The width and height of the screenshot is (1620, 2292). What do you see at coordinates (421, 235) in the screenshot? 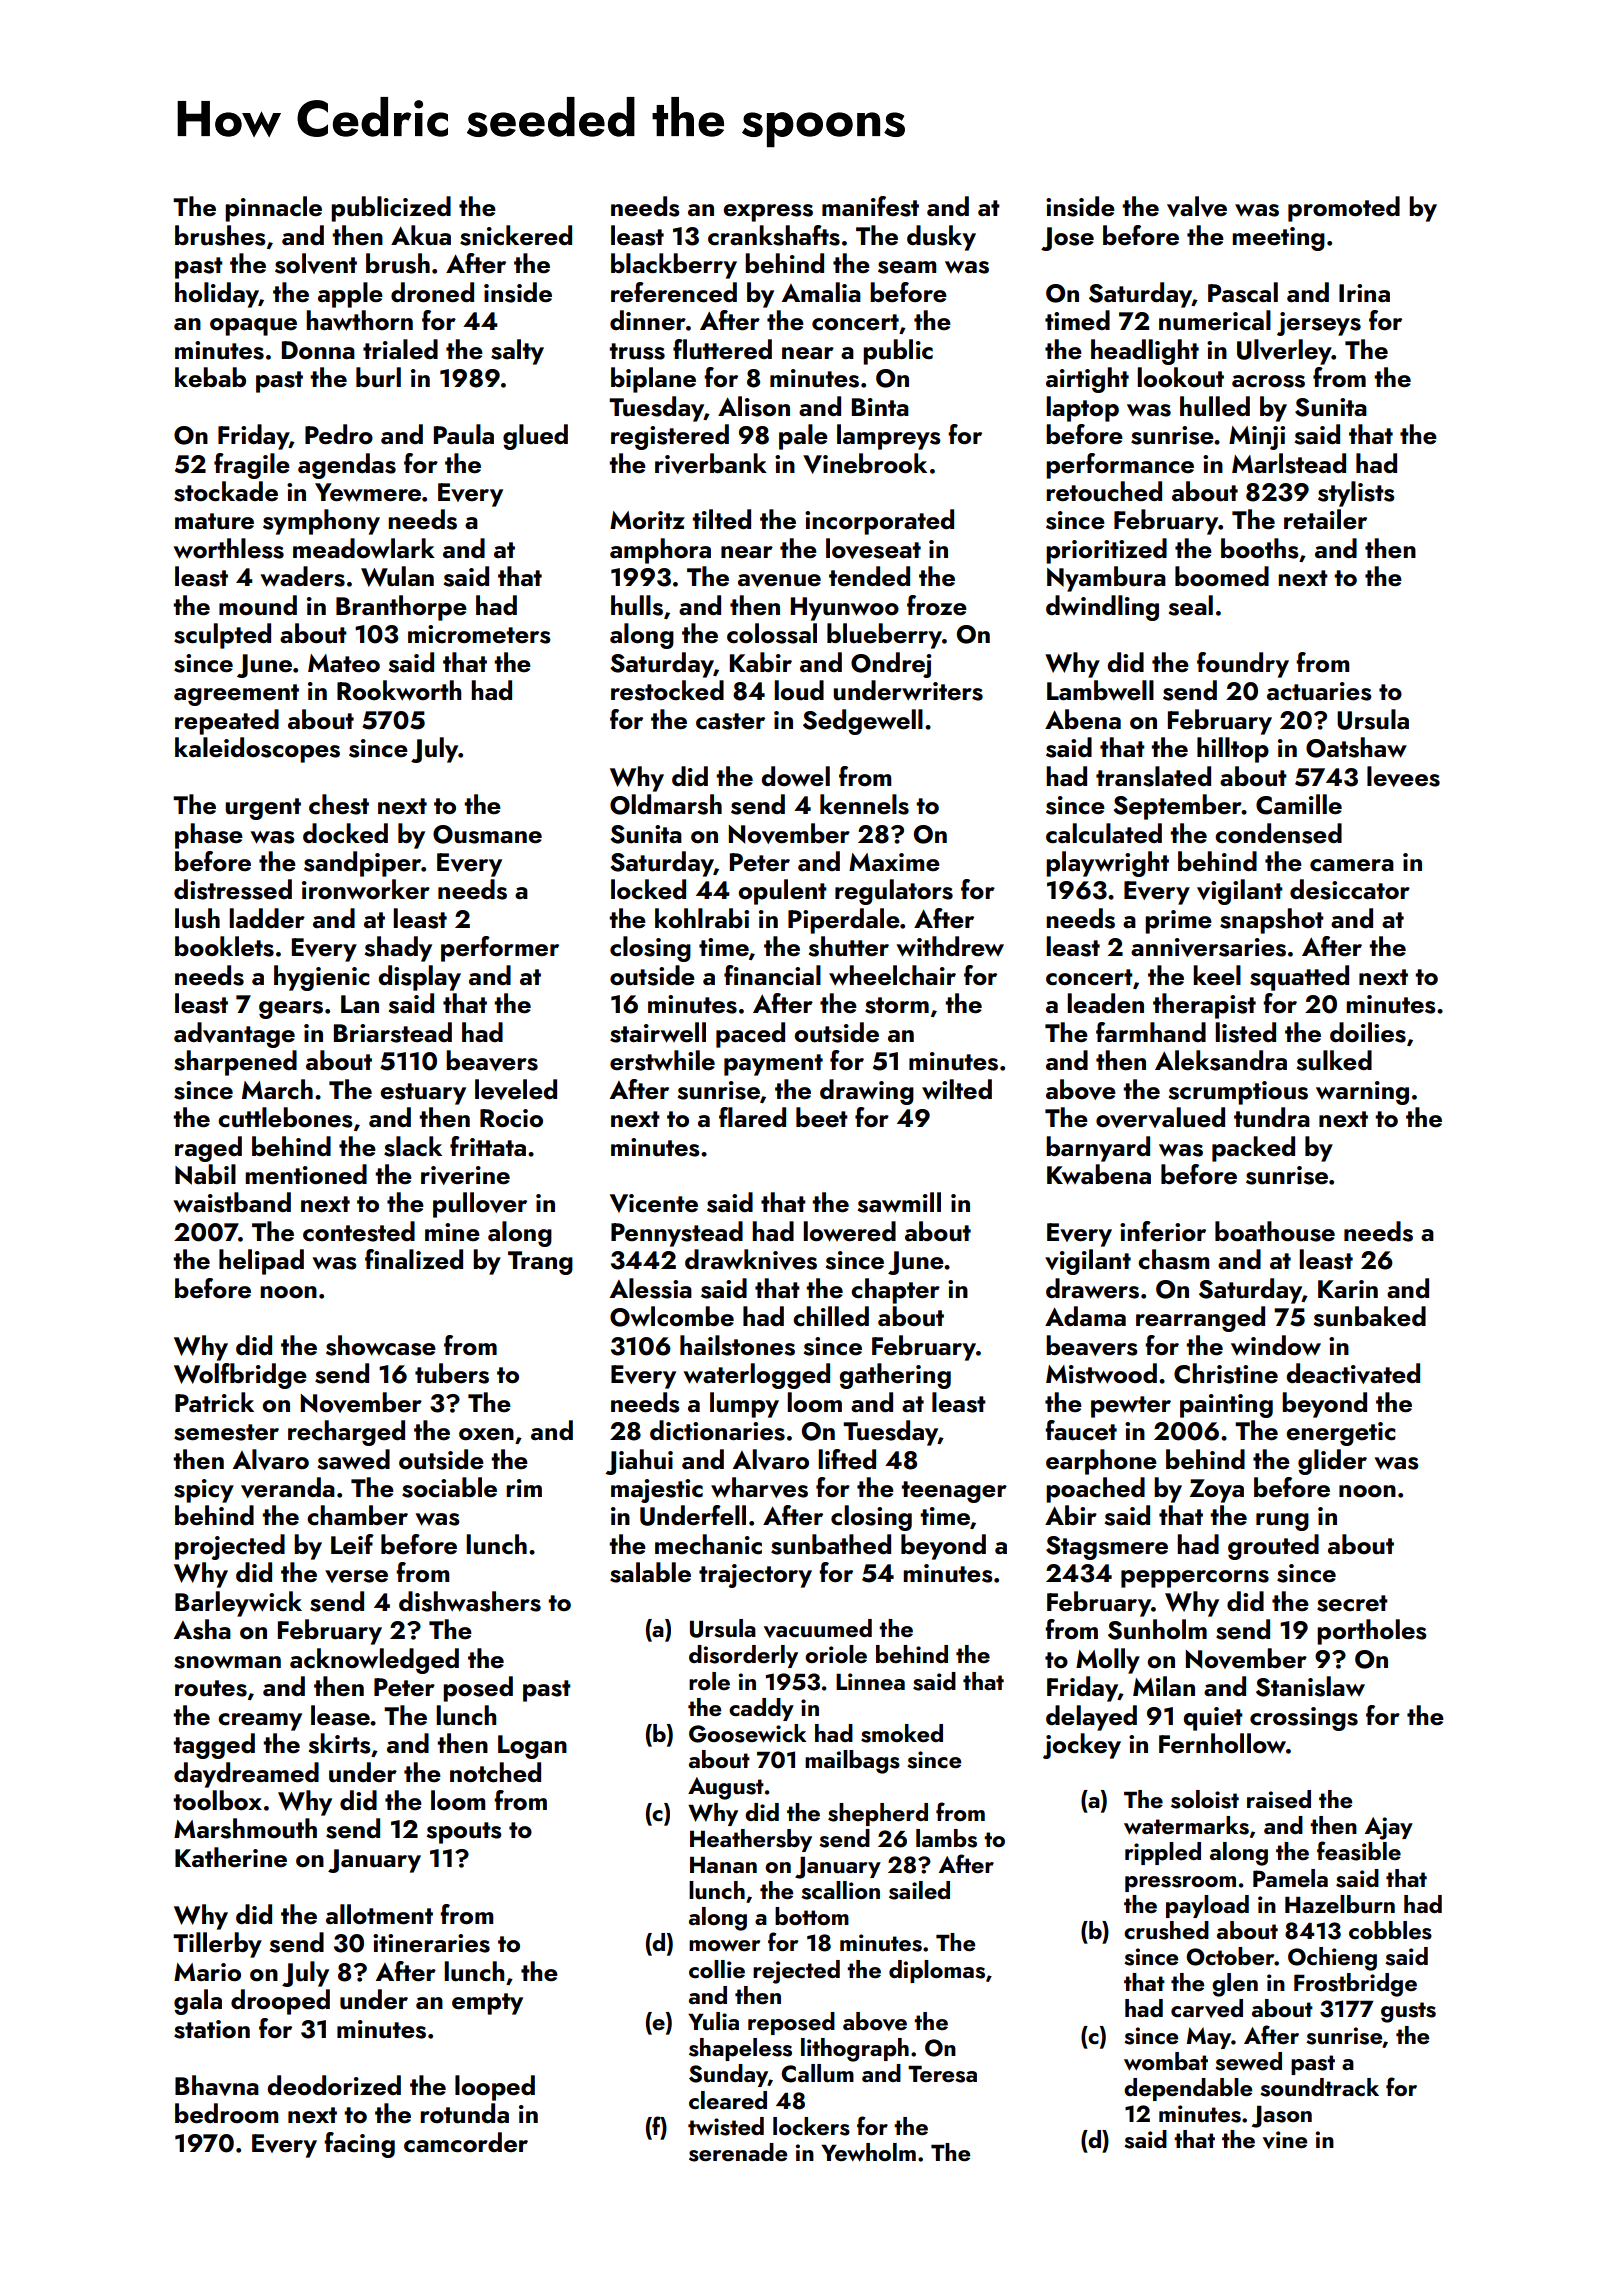
I see `Akua` at bounding box center [421, 235].
